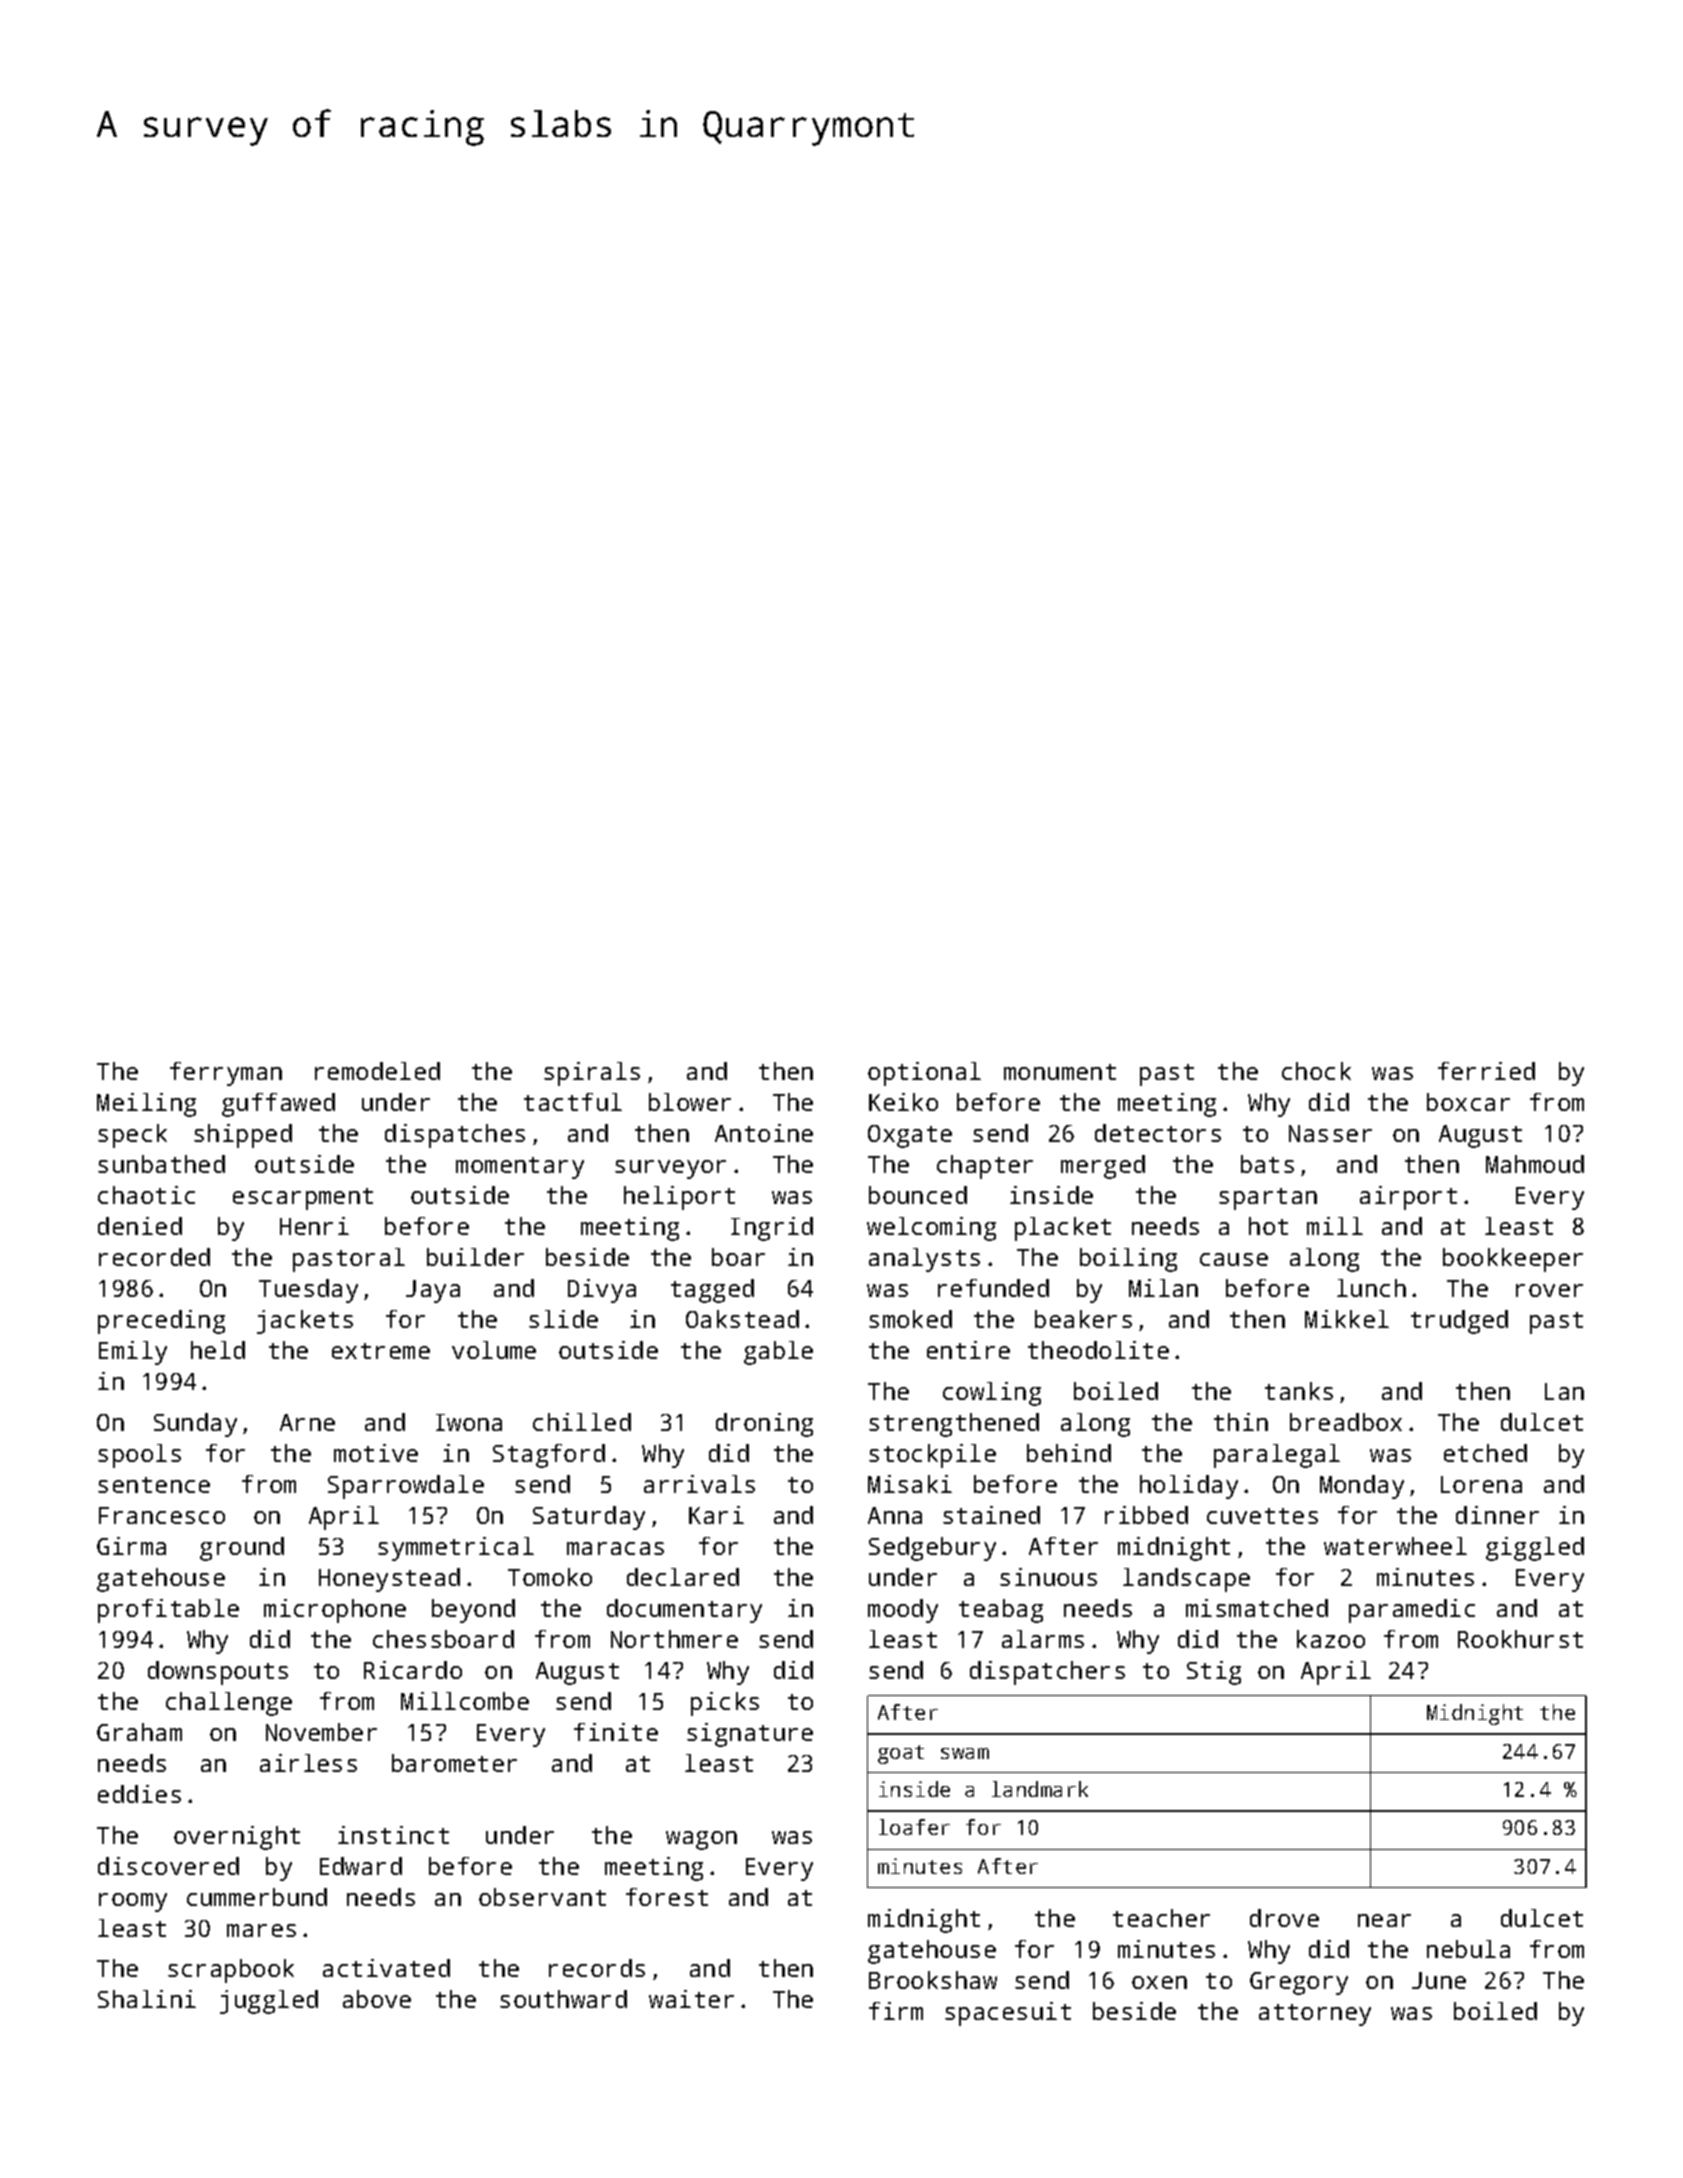  I want to click on optional, so click(924, 1074).
